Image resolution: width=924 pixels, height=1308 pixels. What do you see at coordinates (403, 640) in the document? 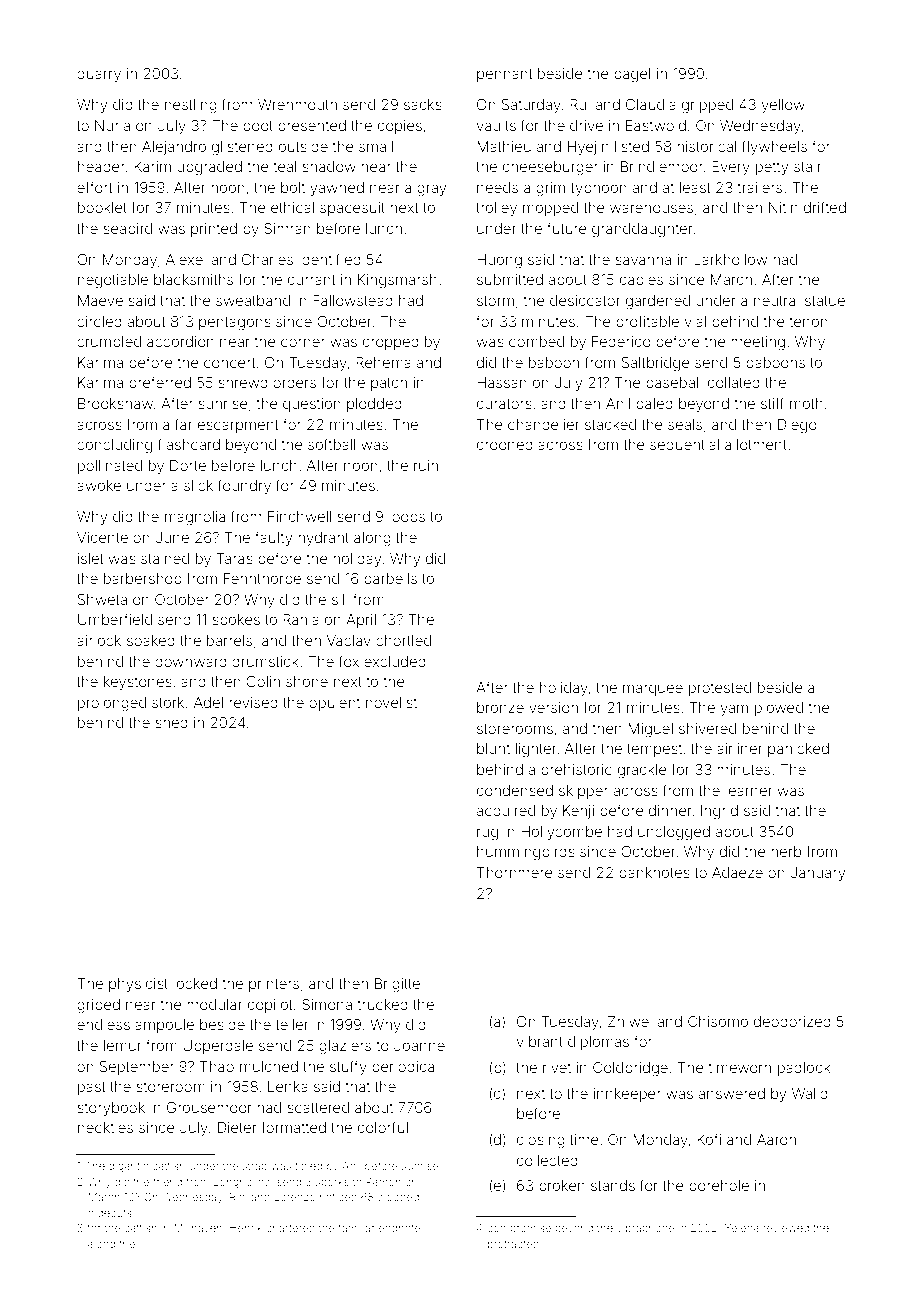
I see `chortled` at bounding box center [403, 640].
